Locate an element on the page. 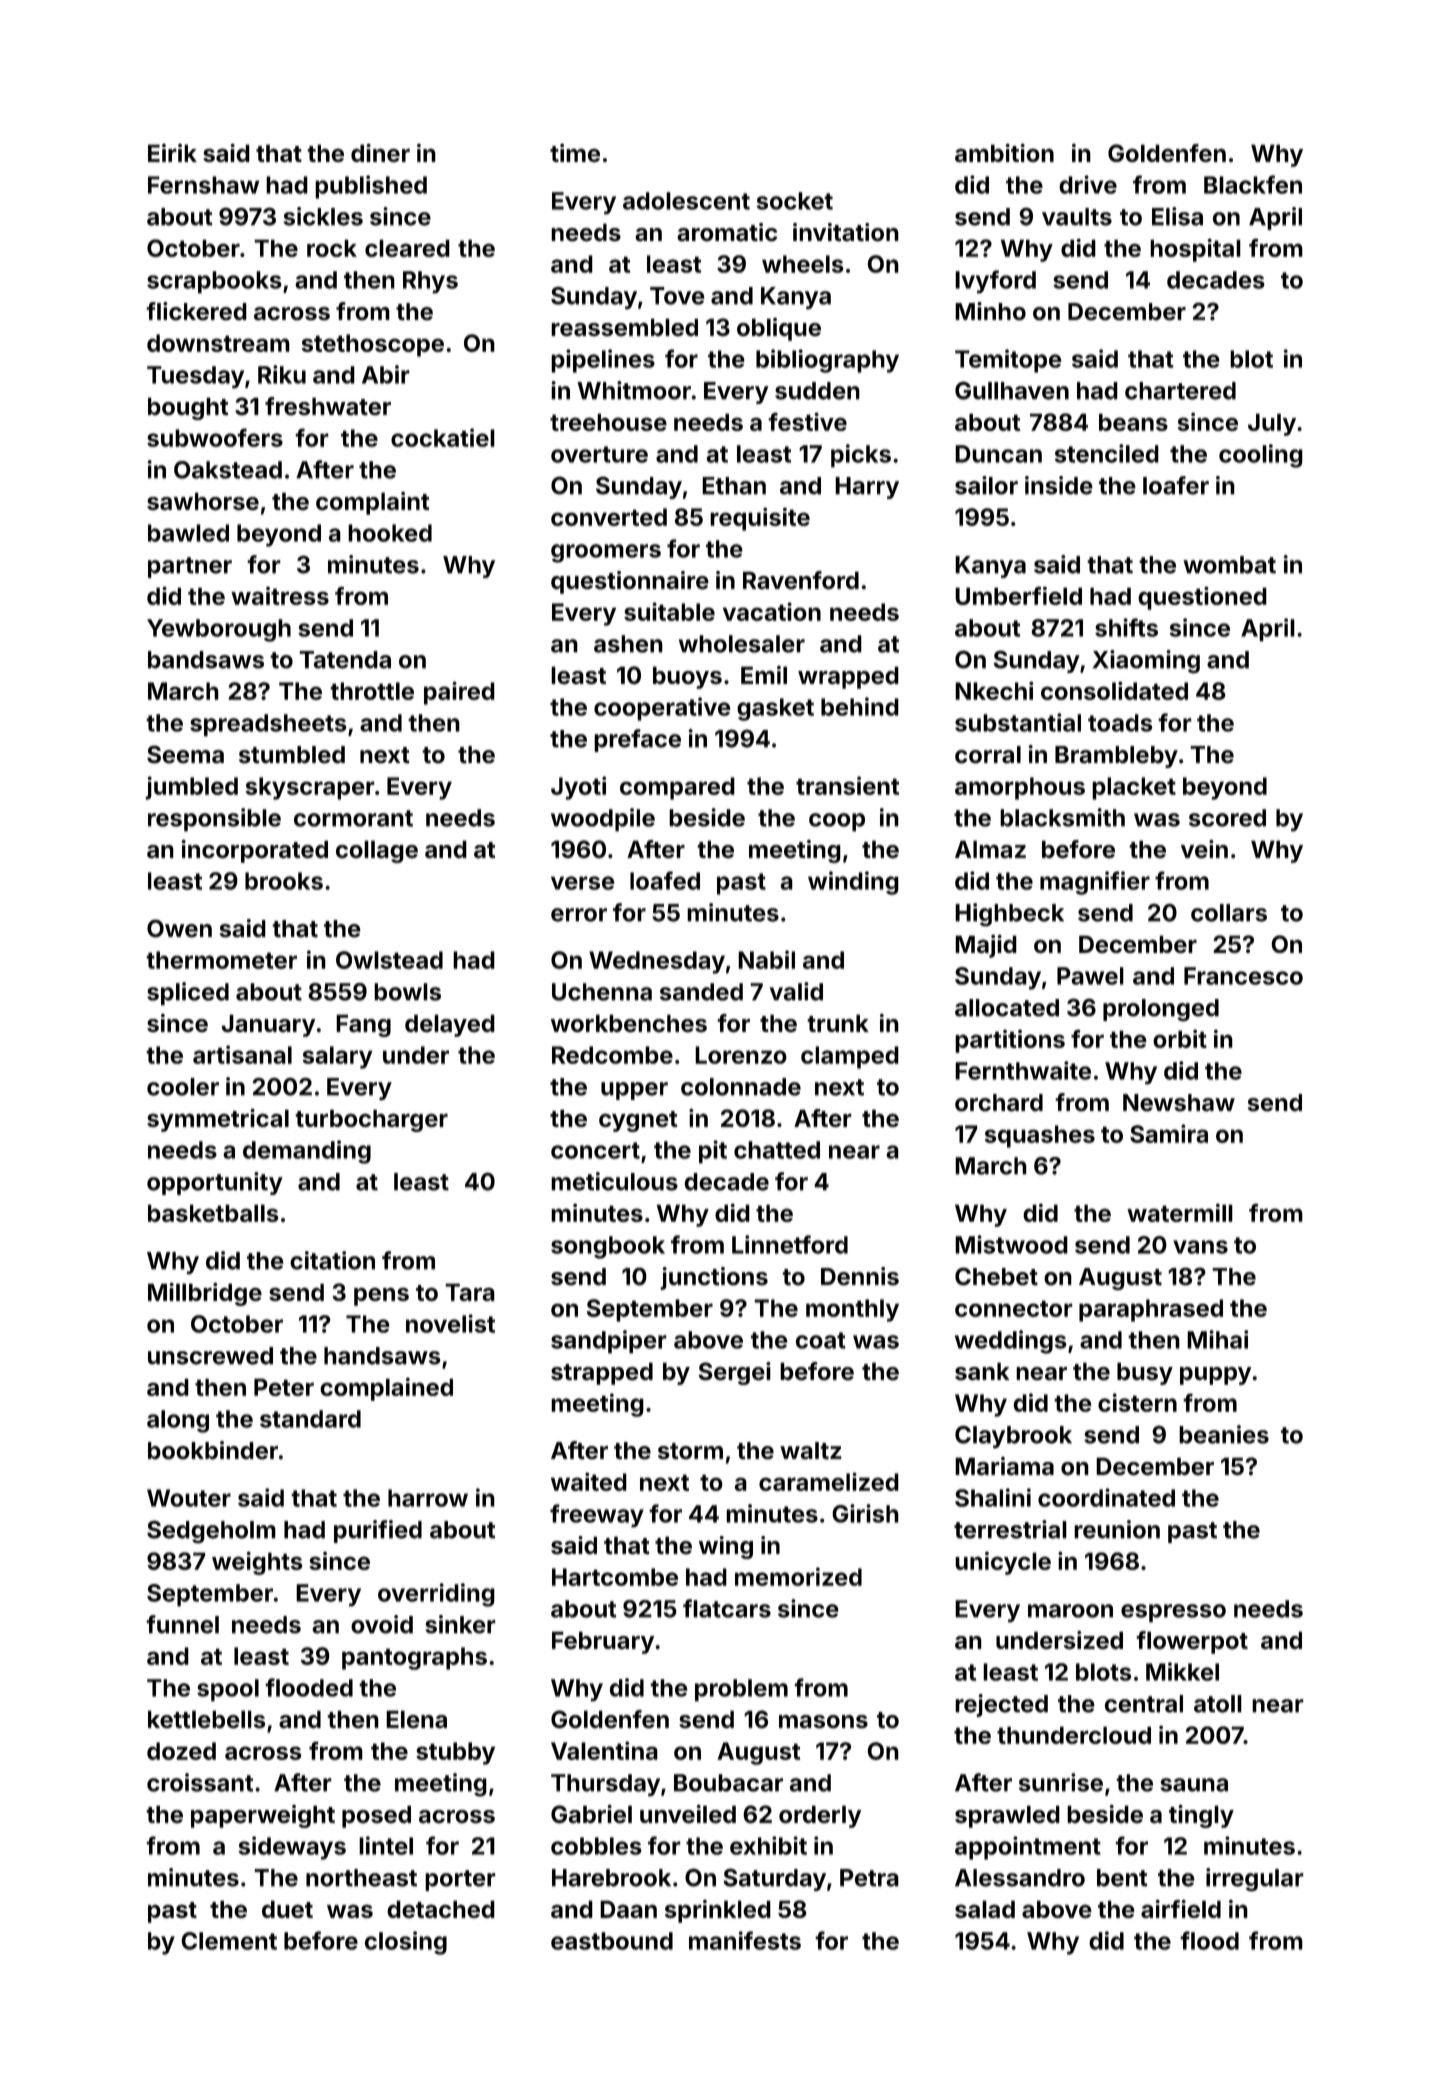 The width and height of the document is (1450, 2100). orbit is located at coordinates (1180, 1038).
